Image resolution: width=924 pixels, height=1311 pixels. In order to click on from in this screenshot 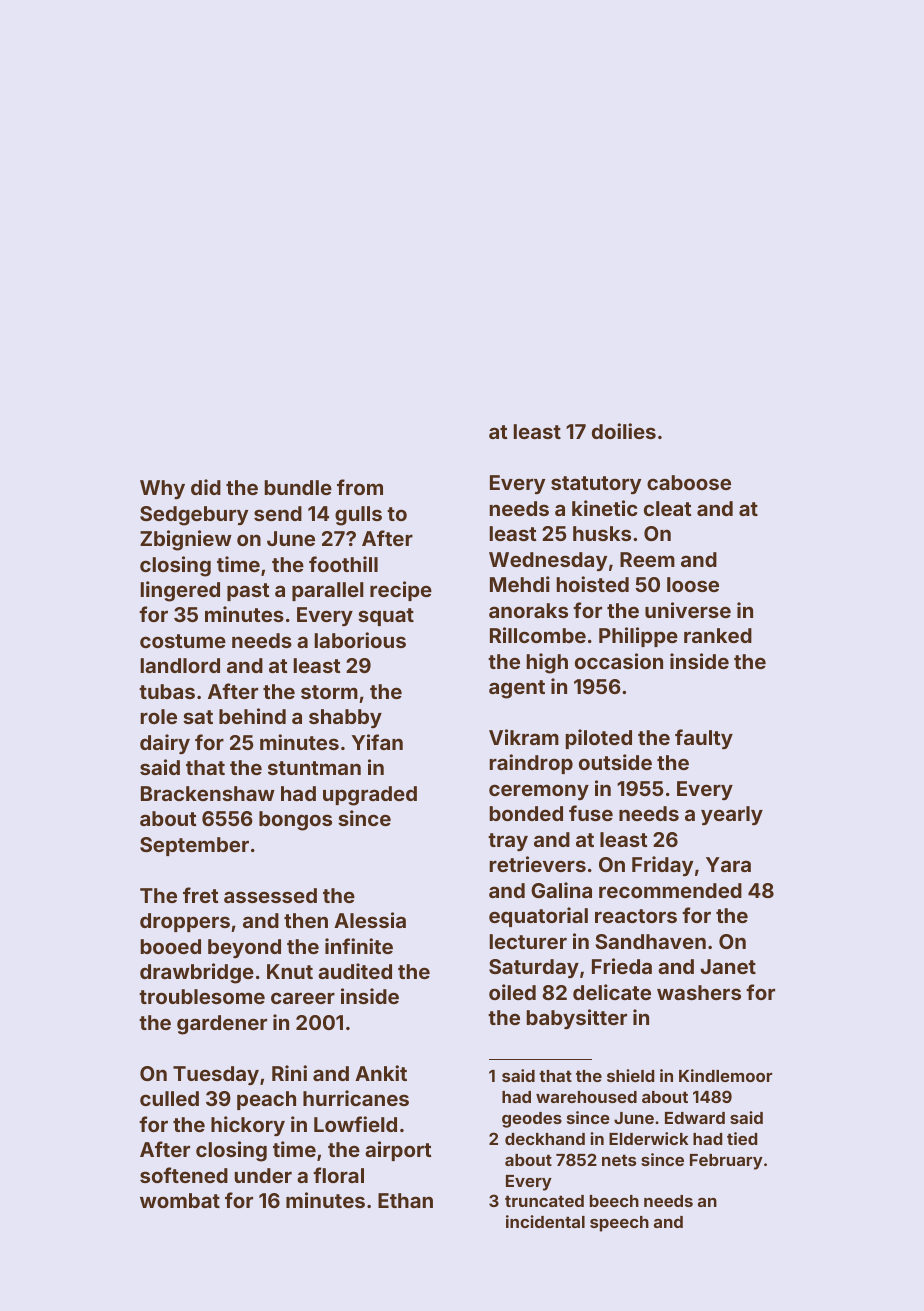, I will do `click(360, 487)`.
